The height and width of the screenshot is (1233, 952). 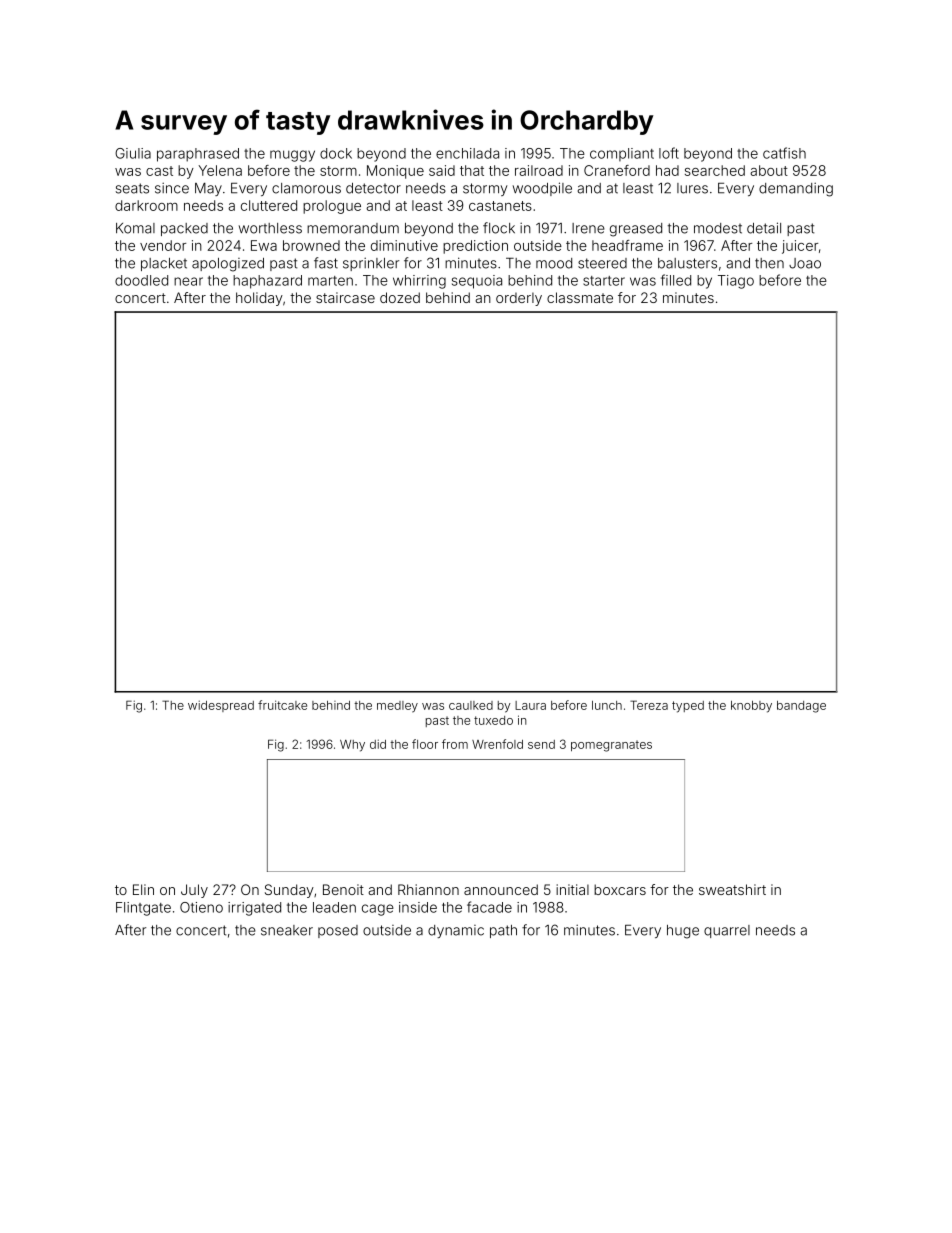 I want to click on compliant, so click(x=622, y=154).
